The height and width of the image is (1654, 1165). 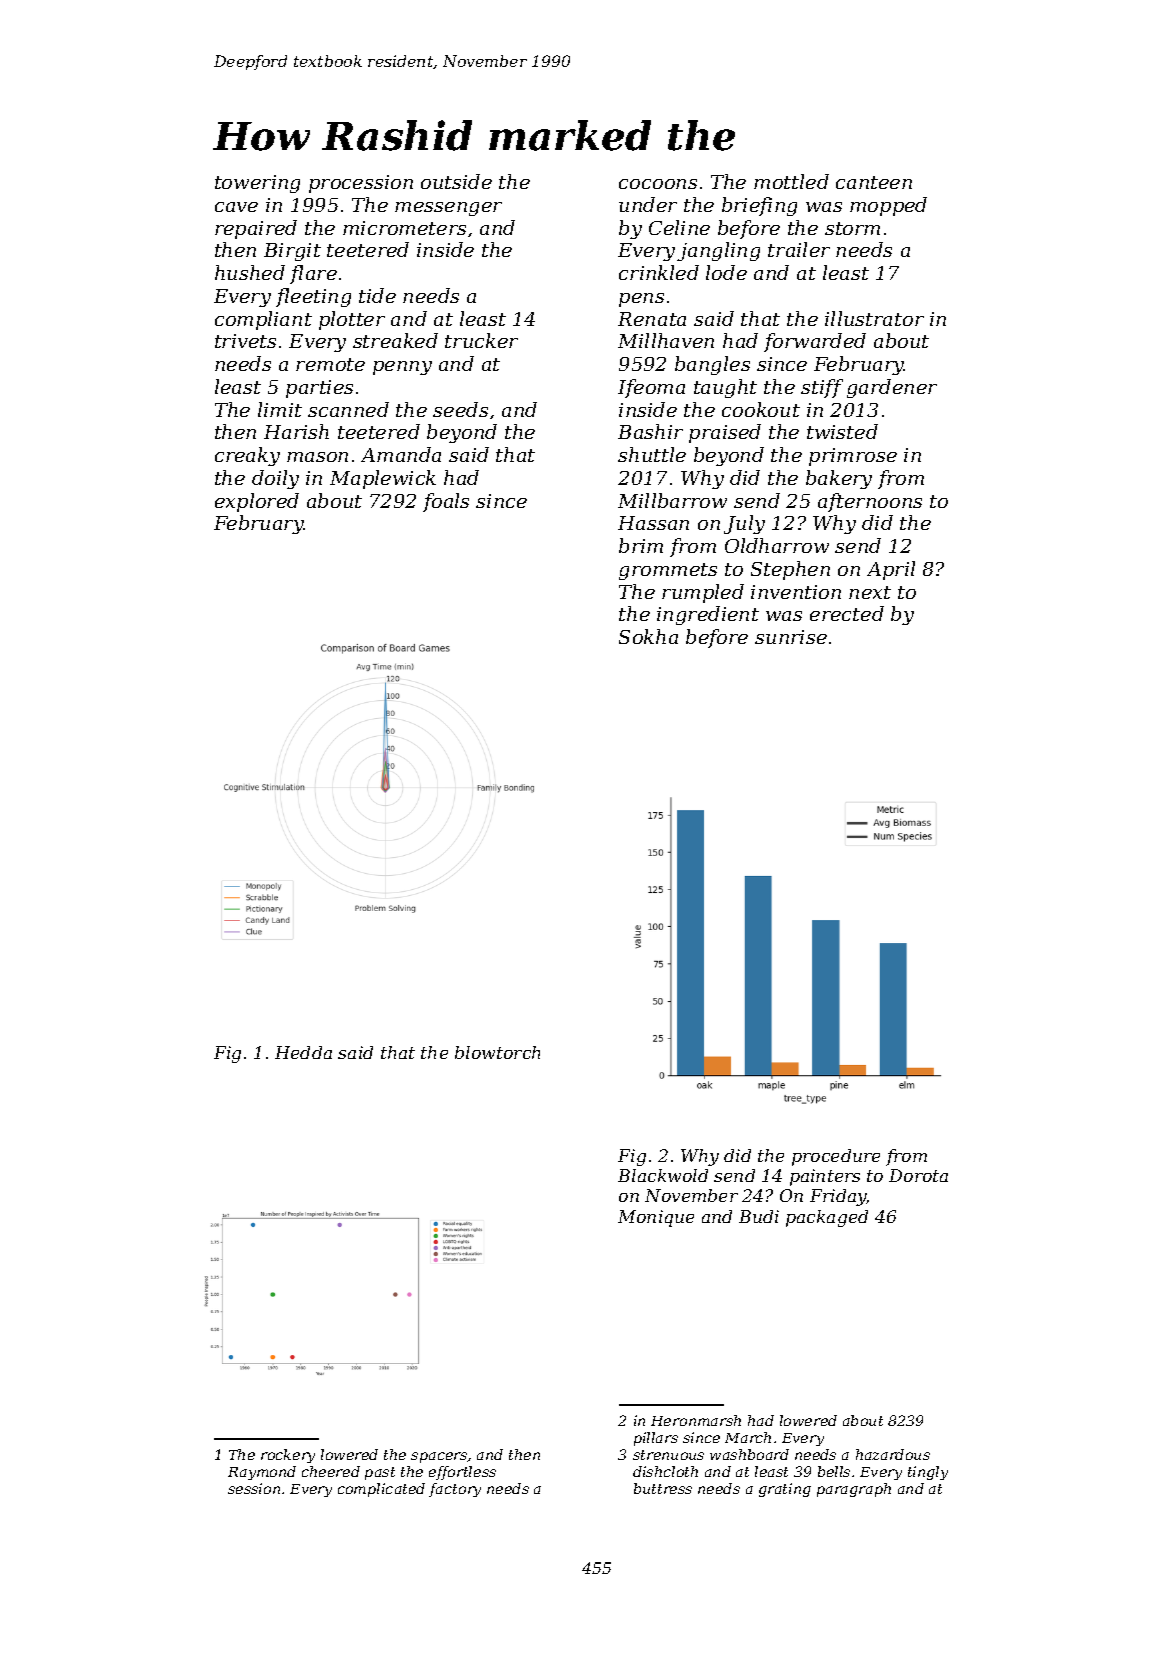 I want to click on tide, so click(x=377, y=295).
